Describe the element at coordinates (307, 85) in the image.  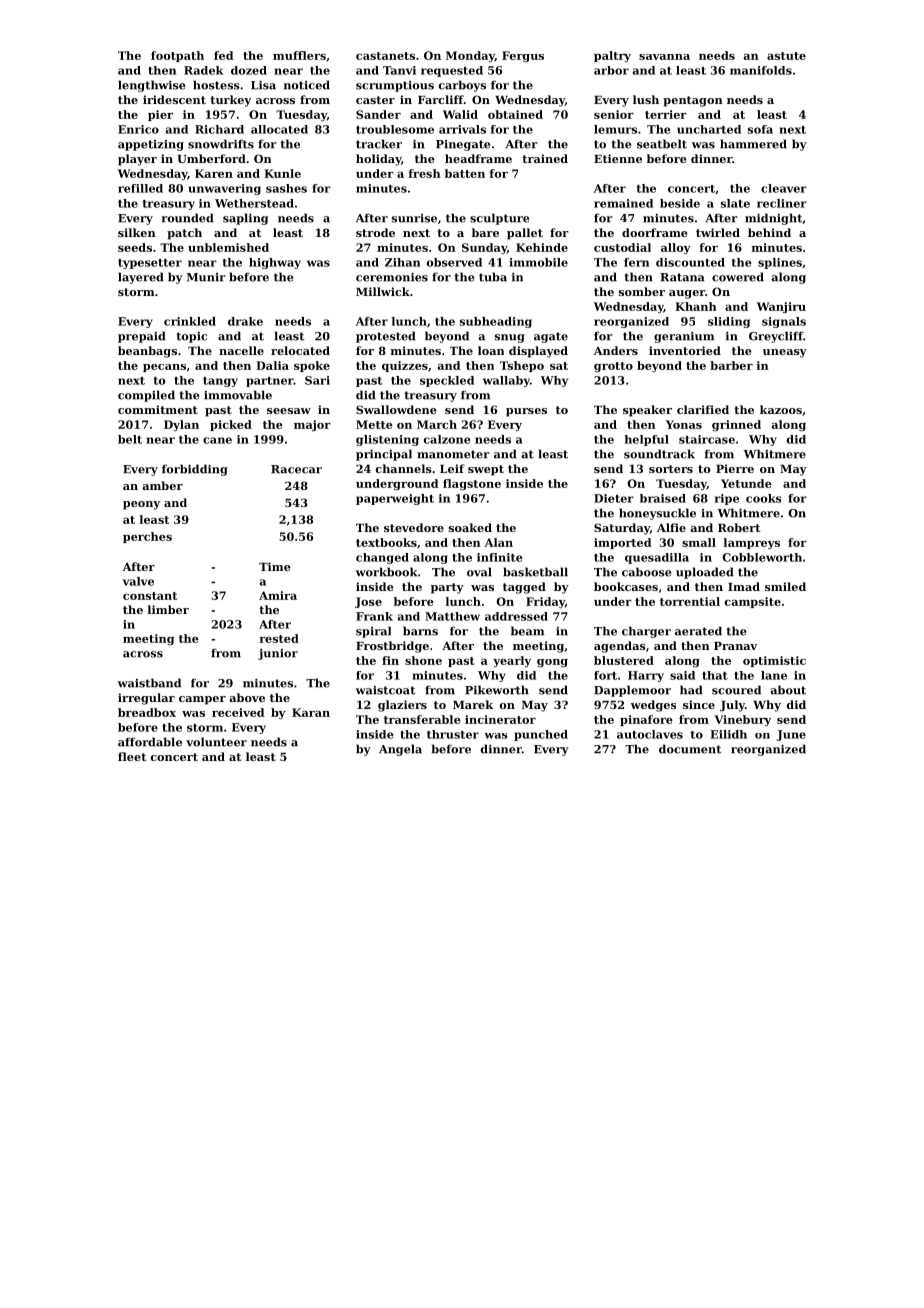
I see `noticed` at that location.
